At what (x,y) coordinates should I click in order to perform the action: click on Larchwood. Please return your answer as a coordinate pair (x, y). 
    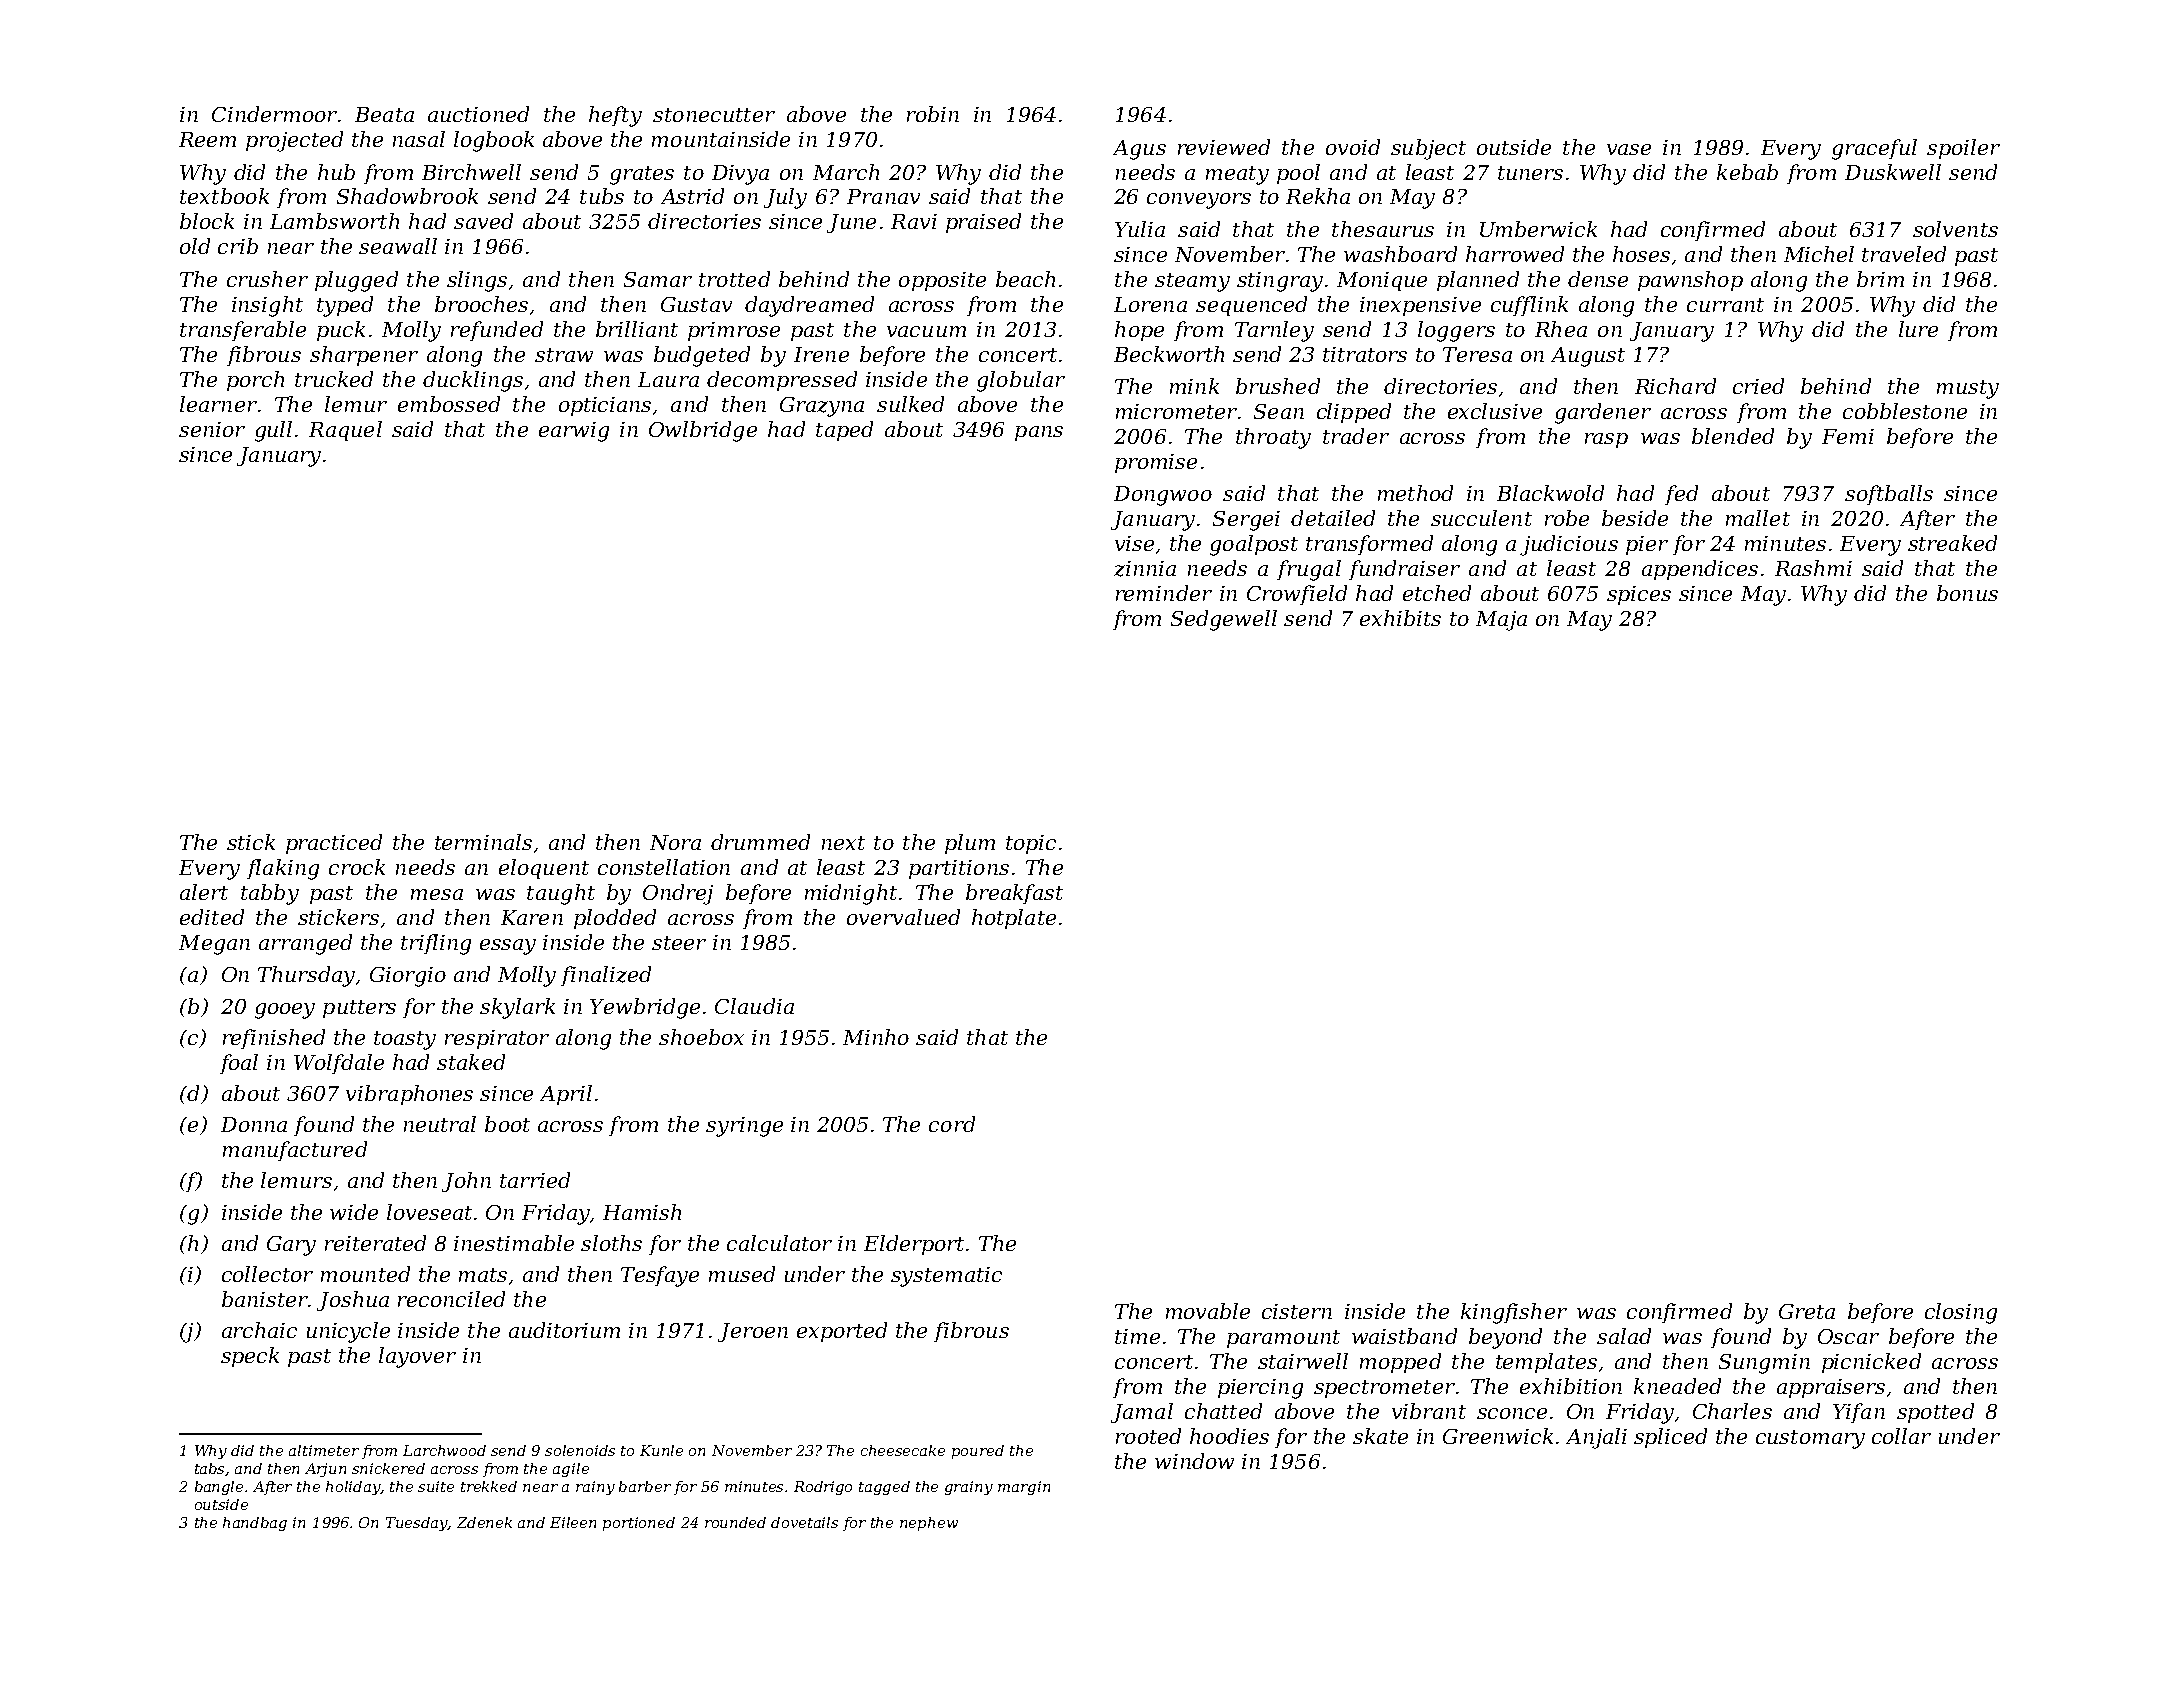
    Looking at the image, I should click on (444, 1450).
